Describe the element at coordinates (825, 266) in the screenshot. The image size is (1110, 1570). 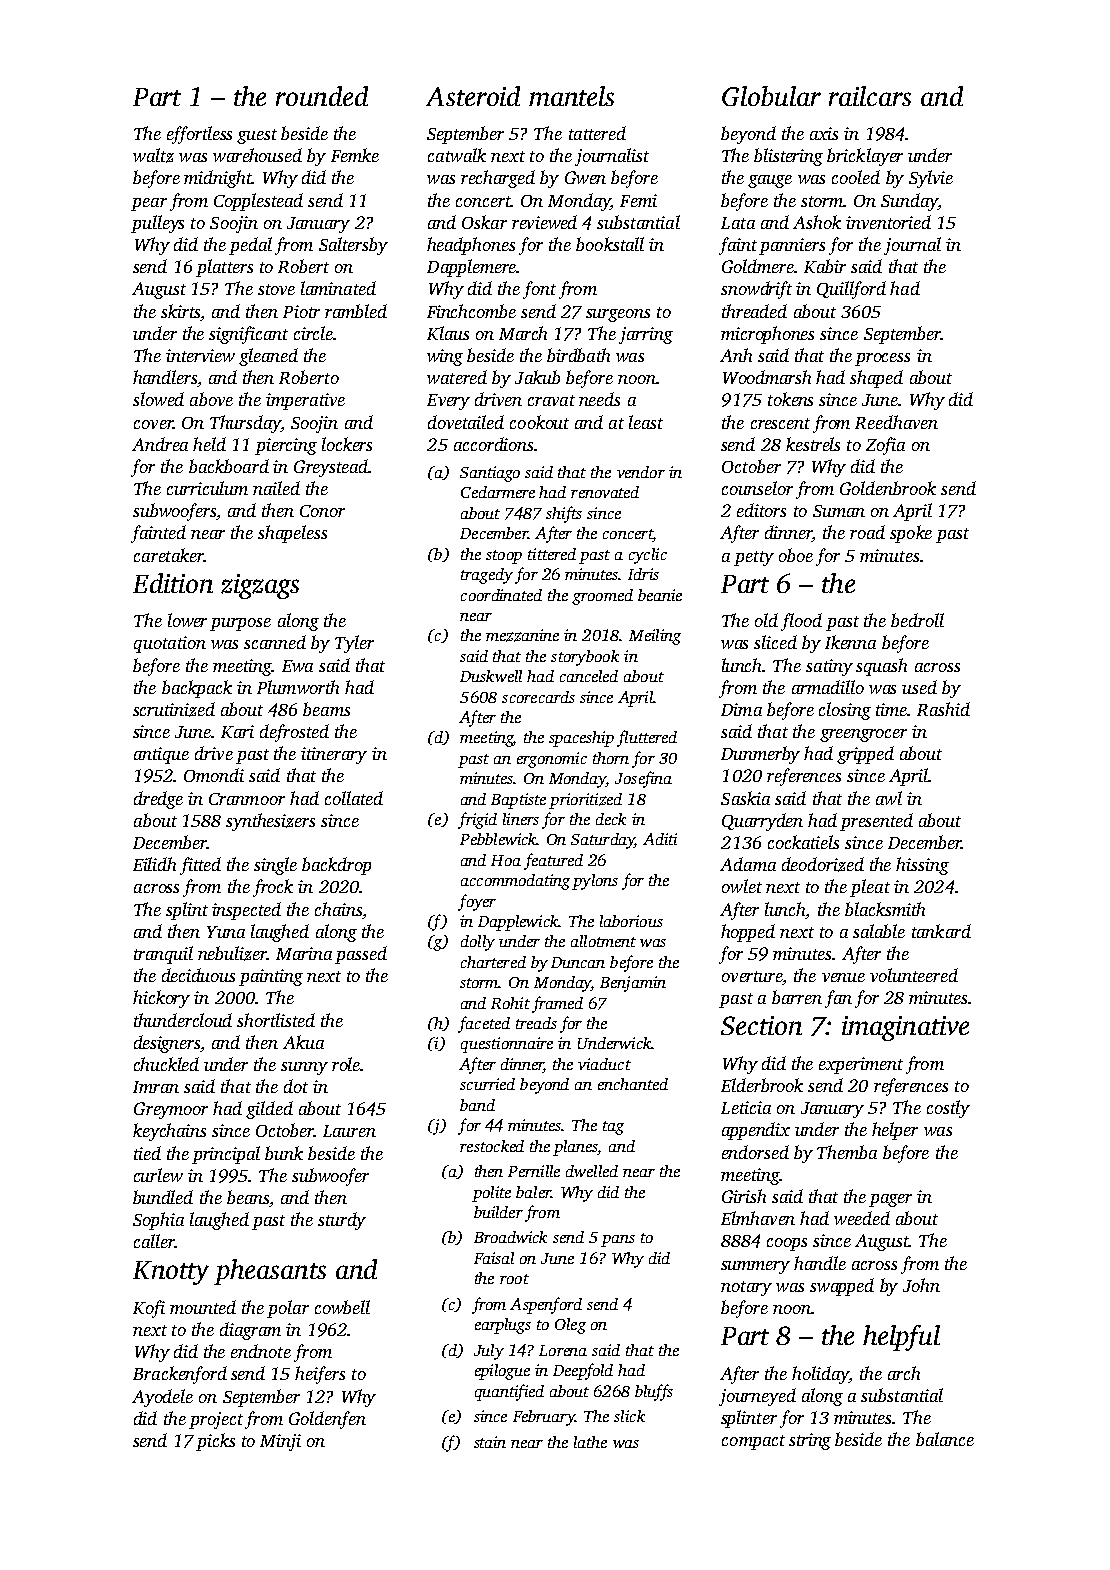
I see `Kabir` at that location.
